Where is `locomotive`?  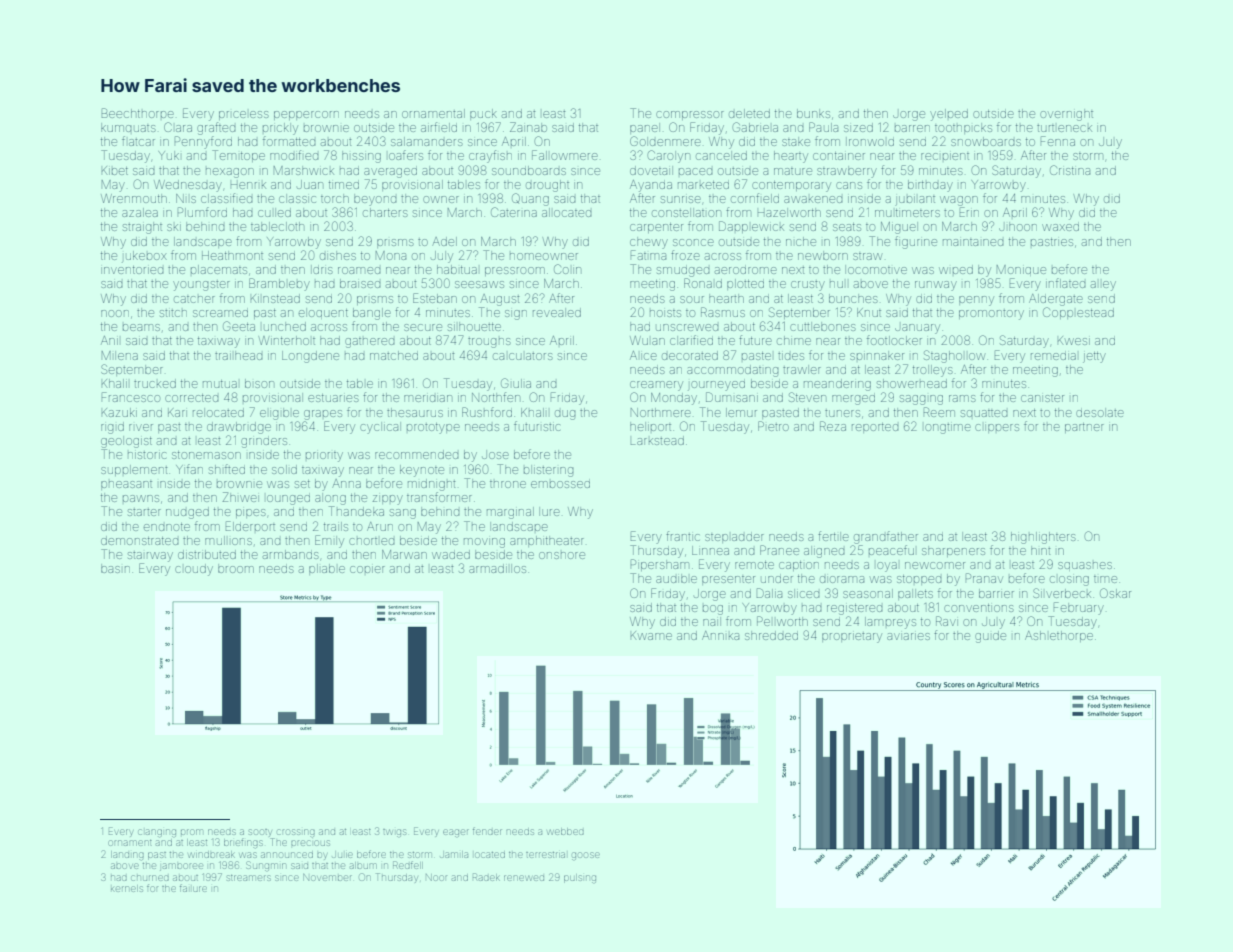 locomotive is located at coordinates (876, 269).
